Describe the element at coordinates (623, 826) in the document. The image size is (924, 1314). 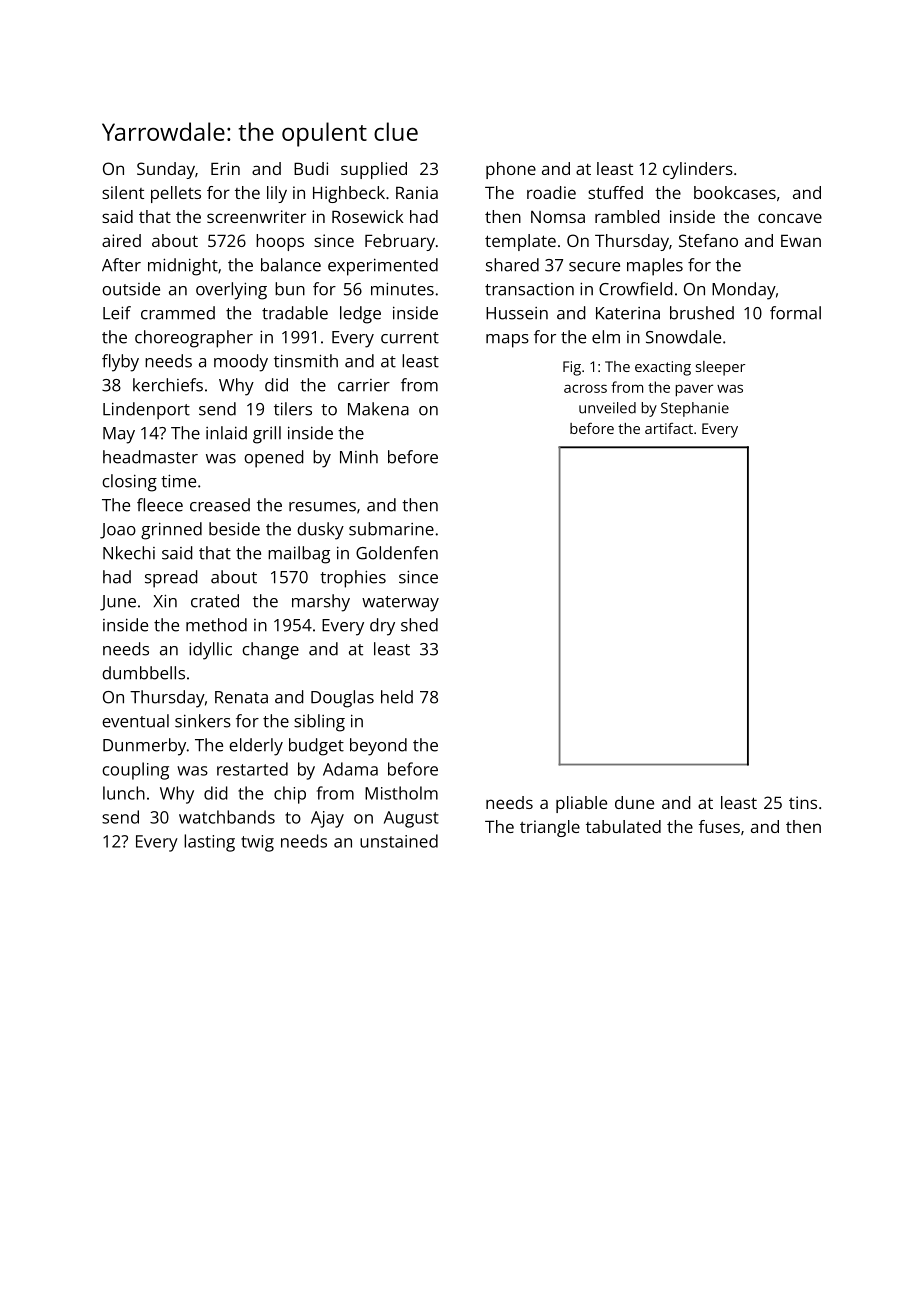
I see `tabulated` at that location.
